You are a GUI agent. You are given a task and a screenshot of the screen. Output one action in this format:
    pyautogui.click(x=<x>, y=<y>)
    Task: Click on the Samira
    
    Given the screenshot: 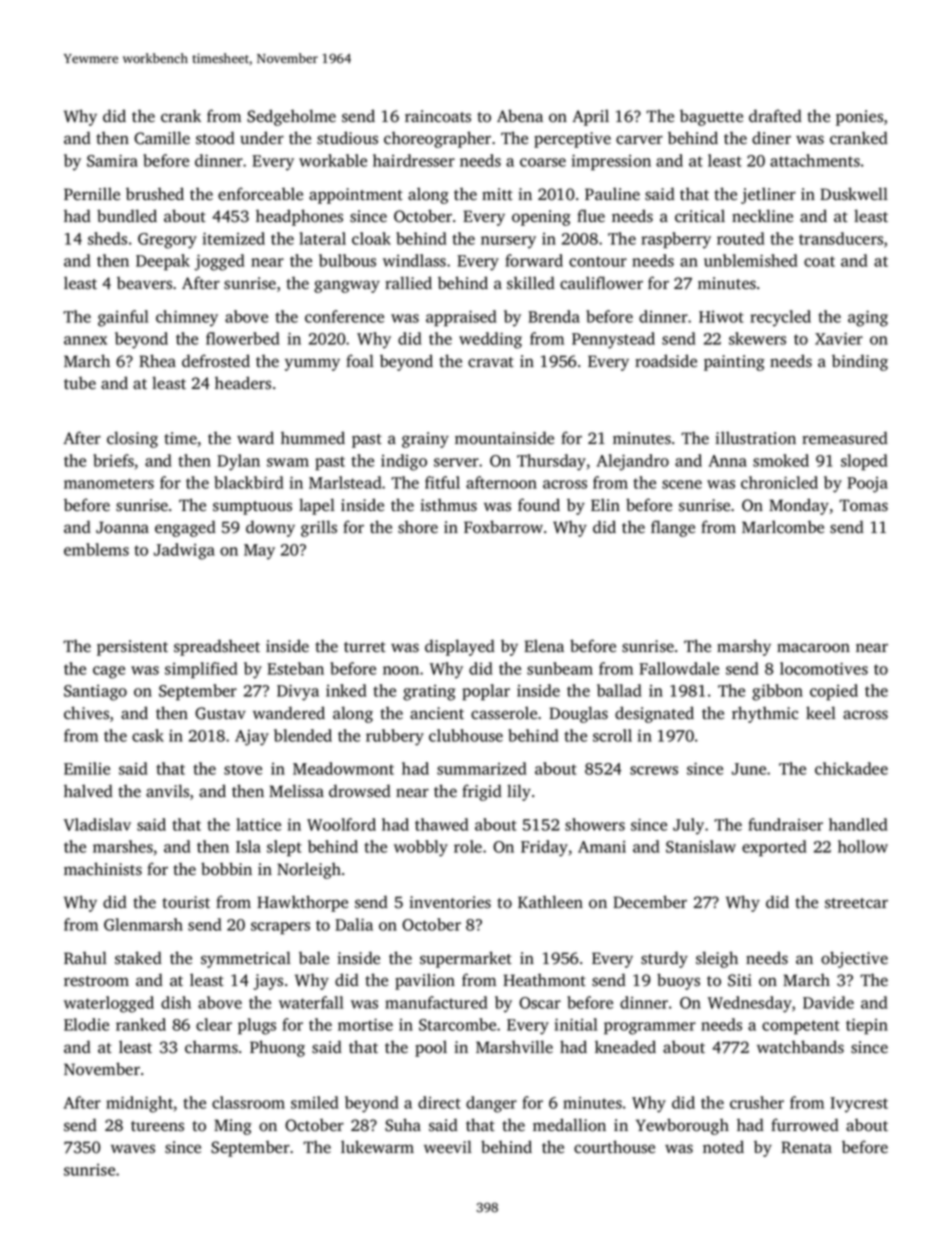 What is the action you would take?
    pyautogui.click(x=112, y=160)
